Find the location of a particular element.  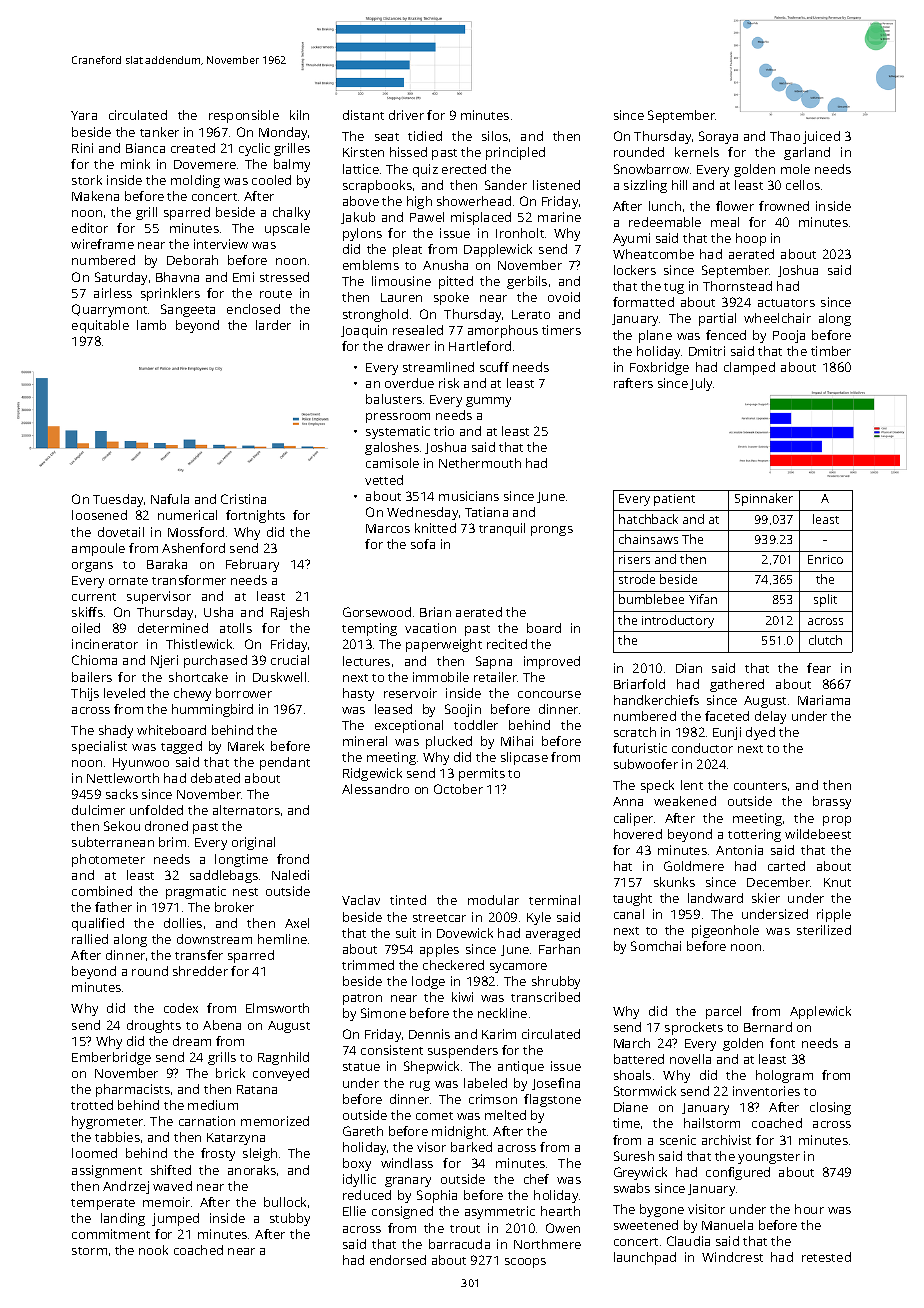

retested is located at coordinates (826, 1257).
